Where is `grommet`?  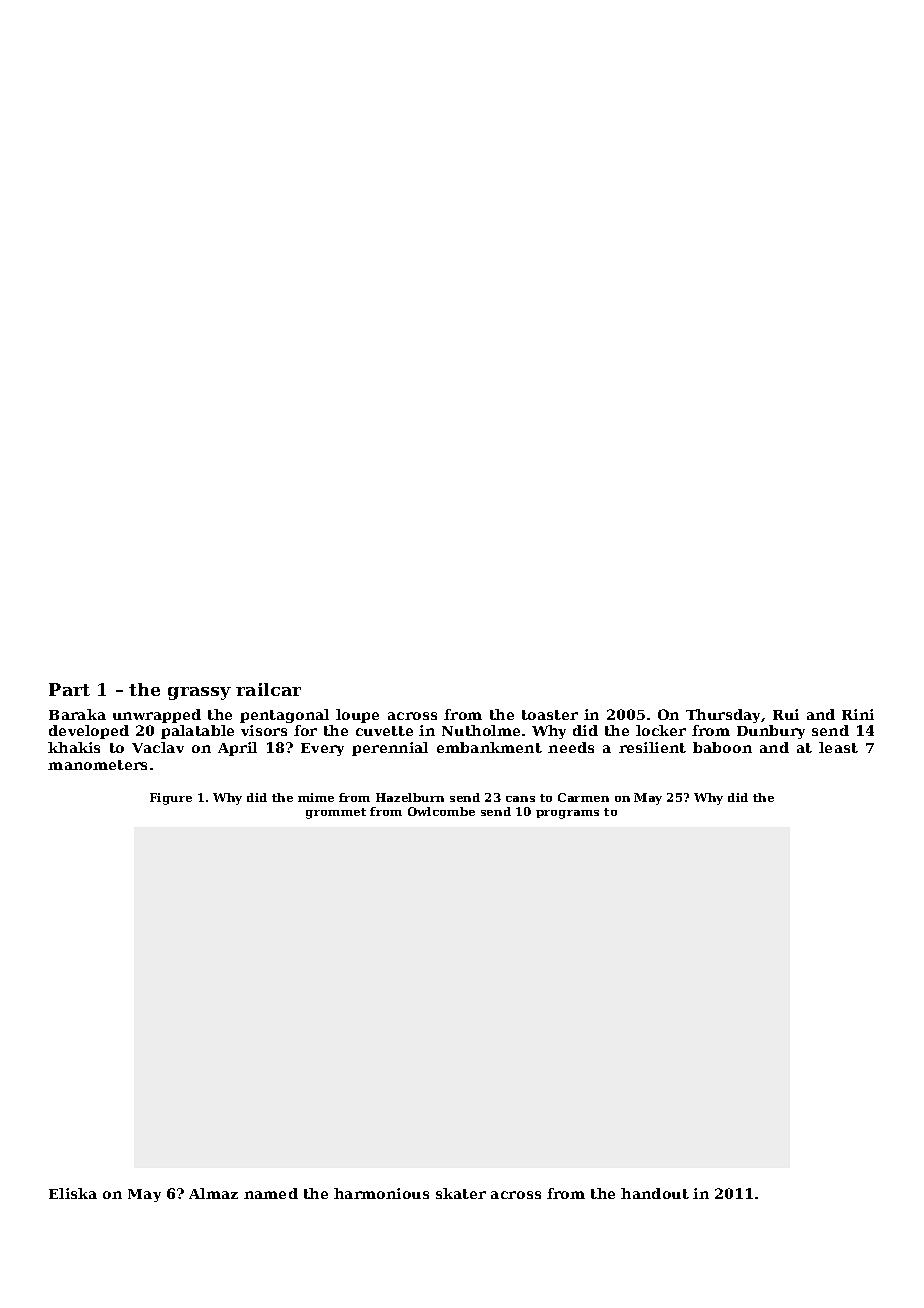 grommet is located at coordinates (336, 813).
